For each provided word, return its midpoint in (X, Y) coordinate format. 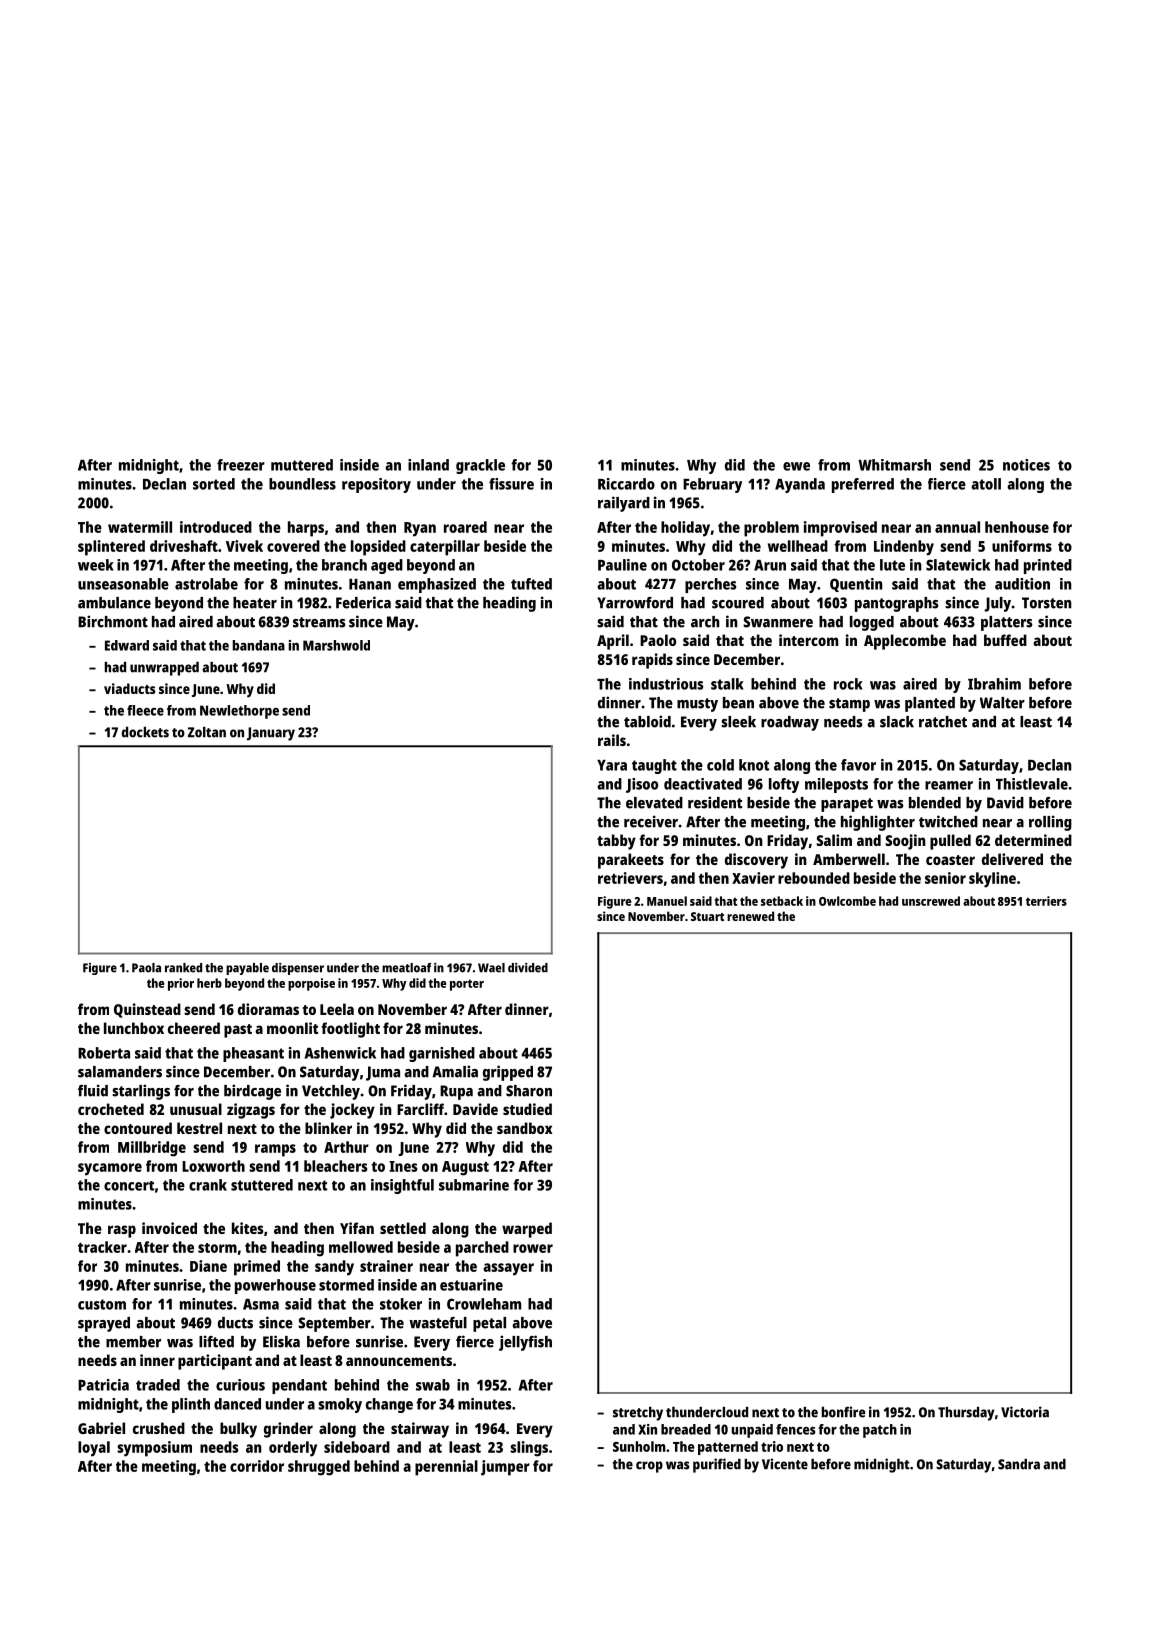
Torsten (1047, 603)
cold (720, 765)
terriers (1046, 901)
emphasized (437, 585)
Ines (403, 1166)
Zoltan (207, 732)
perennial (446, 1468)
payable (247, 969)
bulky (238, 1430)
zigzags (251, 1111)
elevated (654, 803)
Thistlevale (1032, 784)
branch (344, 565)
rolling (1050, 823)
